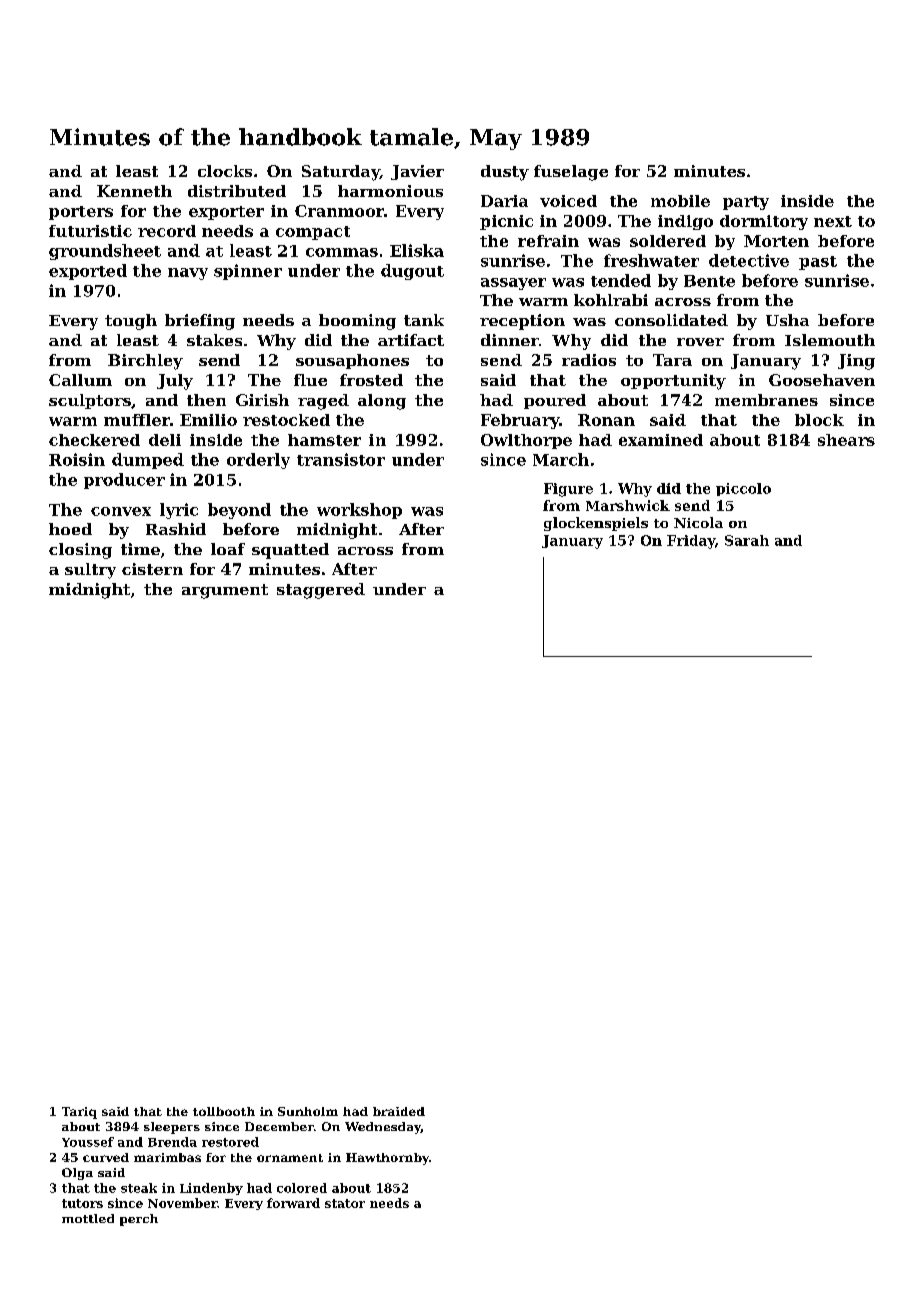 This image has height=1308, width=924. I want to click on mobile, so click(680, 201).
